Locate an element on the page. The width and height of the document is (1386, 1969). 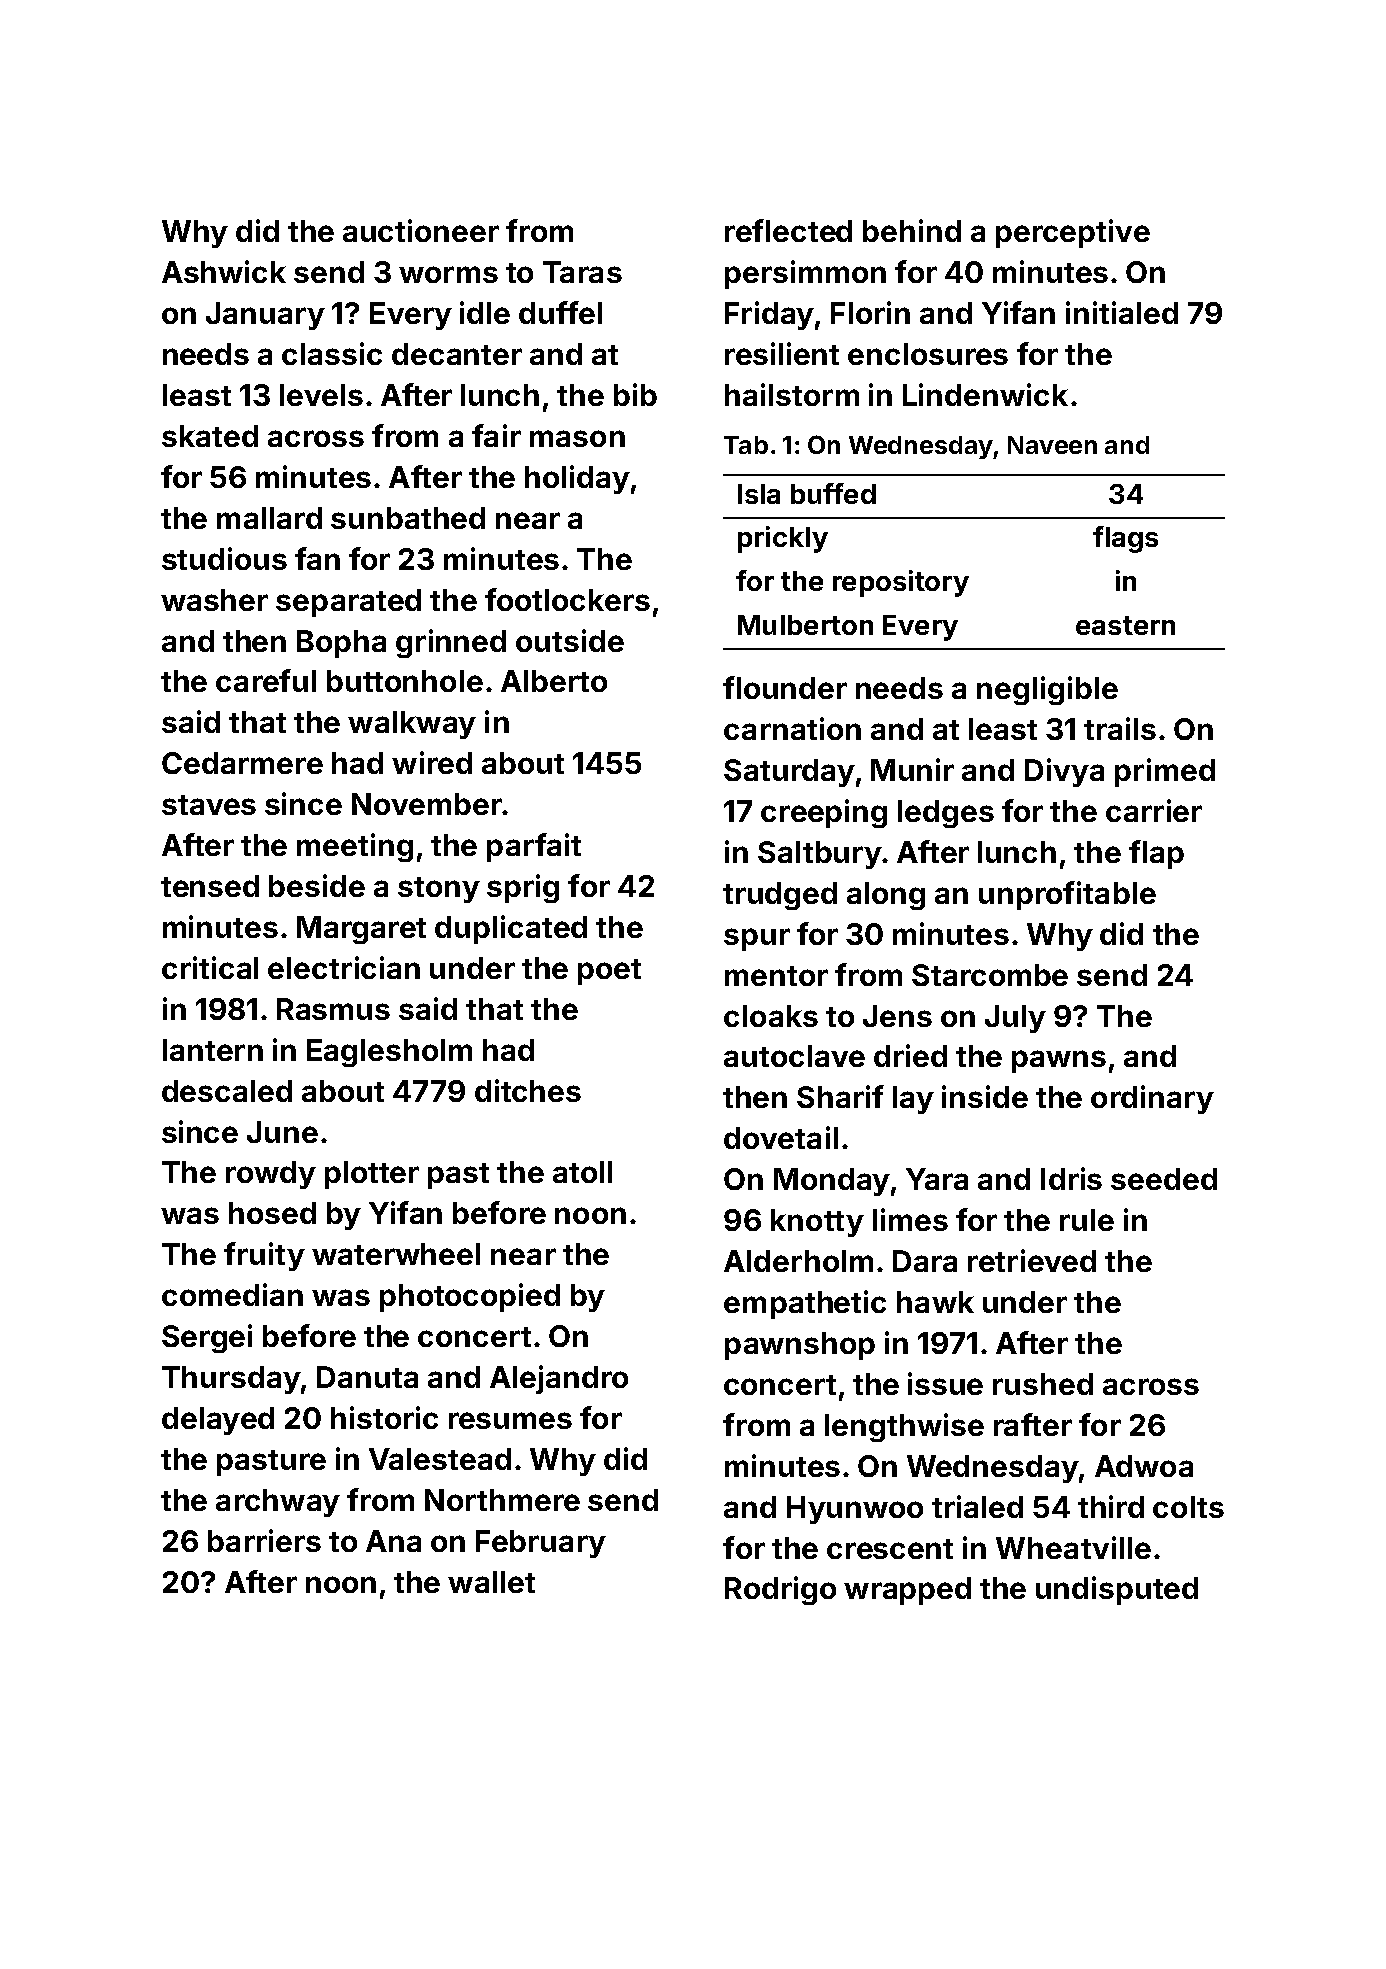
reflected is located at coordinates (788, 230).
